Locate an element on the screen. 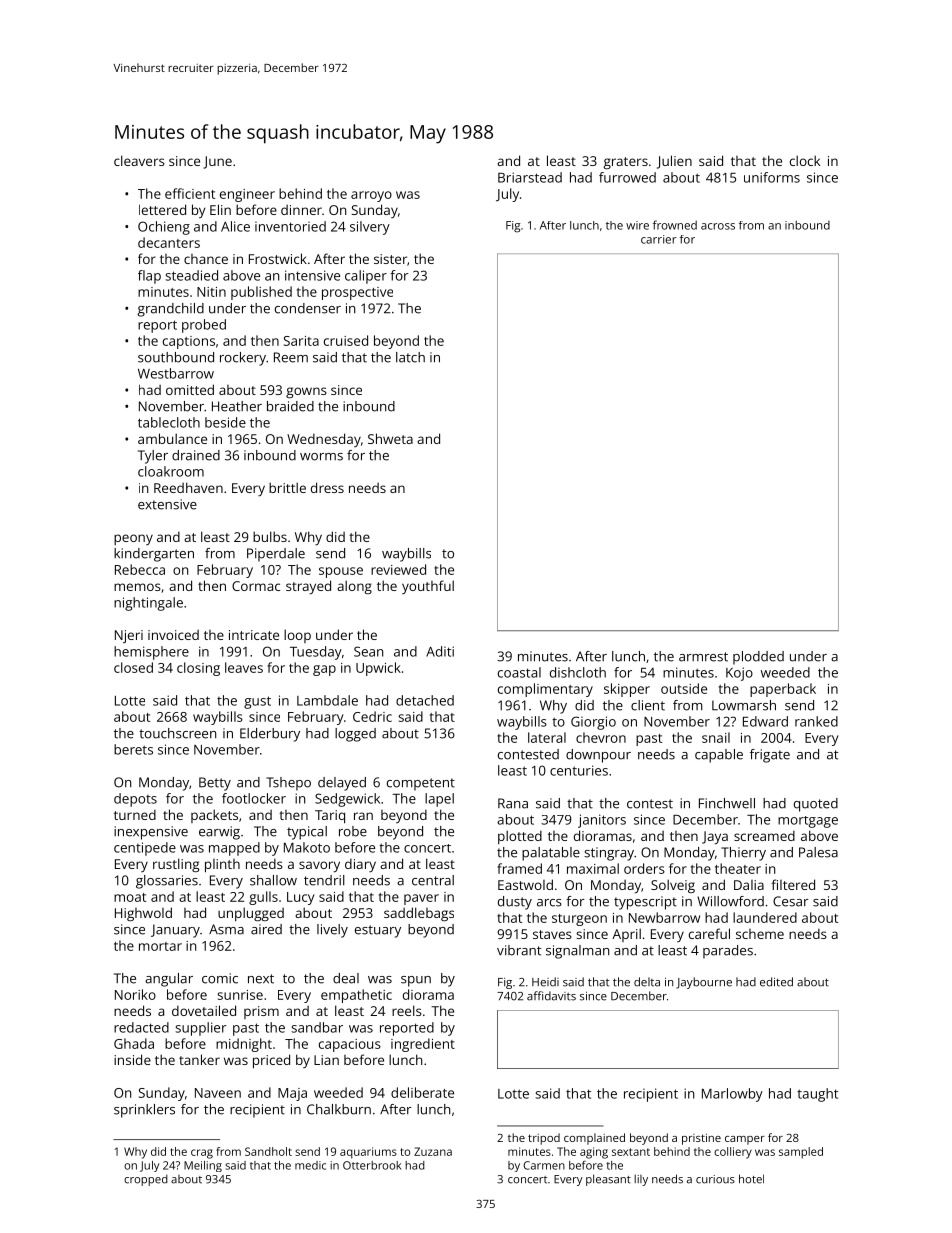 The width and height of the screenshot is (952, 1233). youthful is located at coordinates (428, 587).
